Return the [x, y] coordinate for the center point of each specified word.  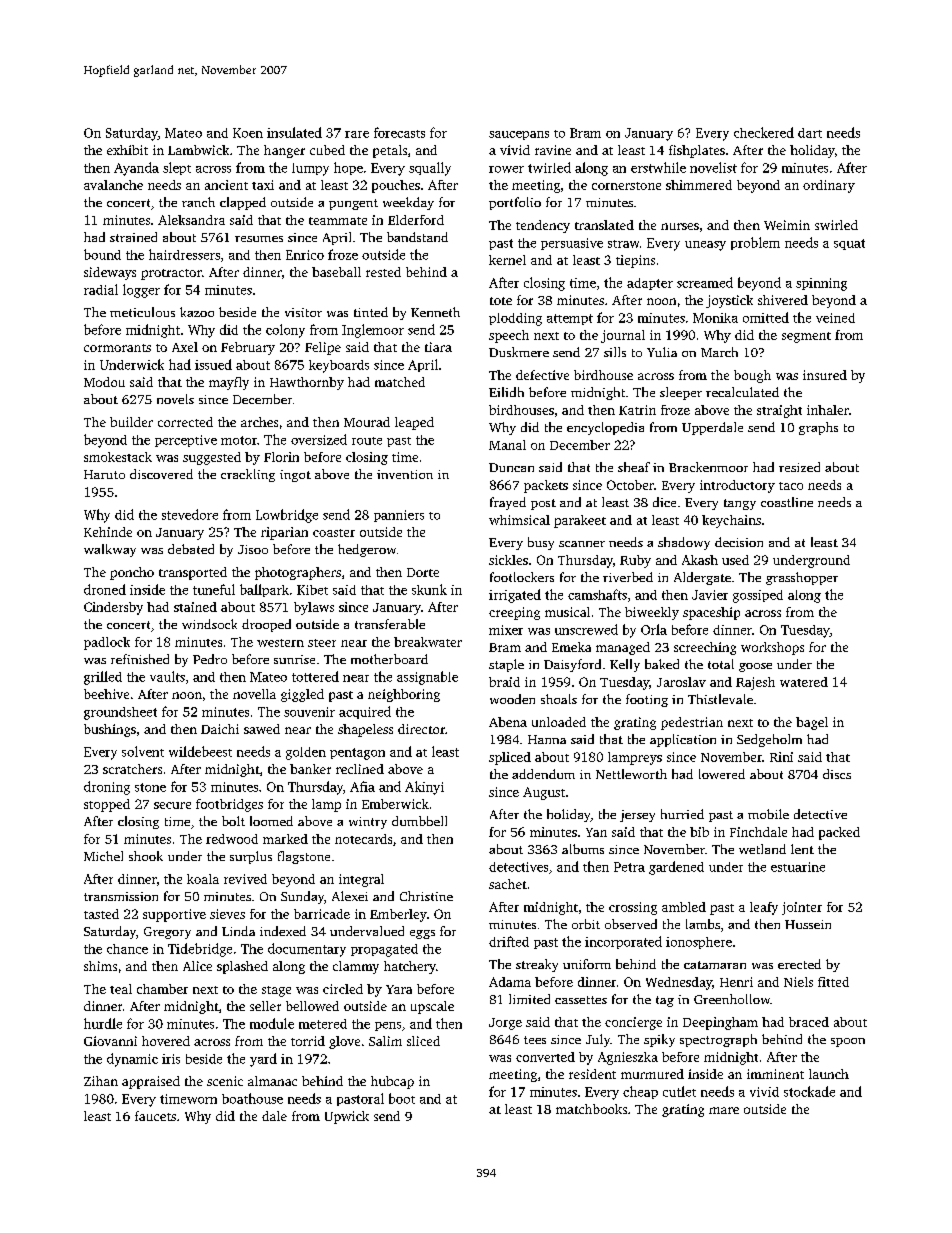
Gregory [167, 933]
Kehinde [108, 532]
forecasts [399, 132]
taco [791, 486]
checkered [764, 132]
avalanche [113, 185]
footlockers [522, 577]
